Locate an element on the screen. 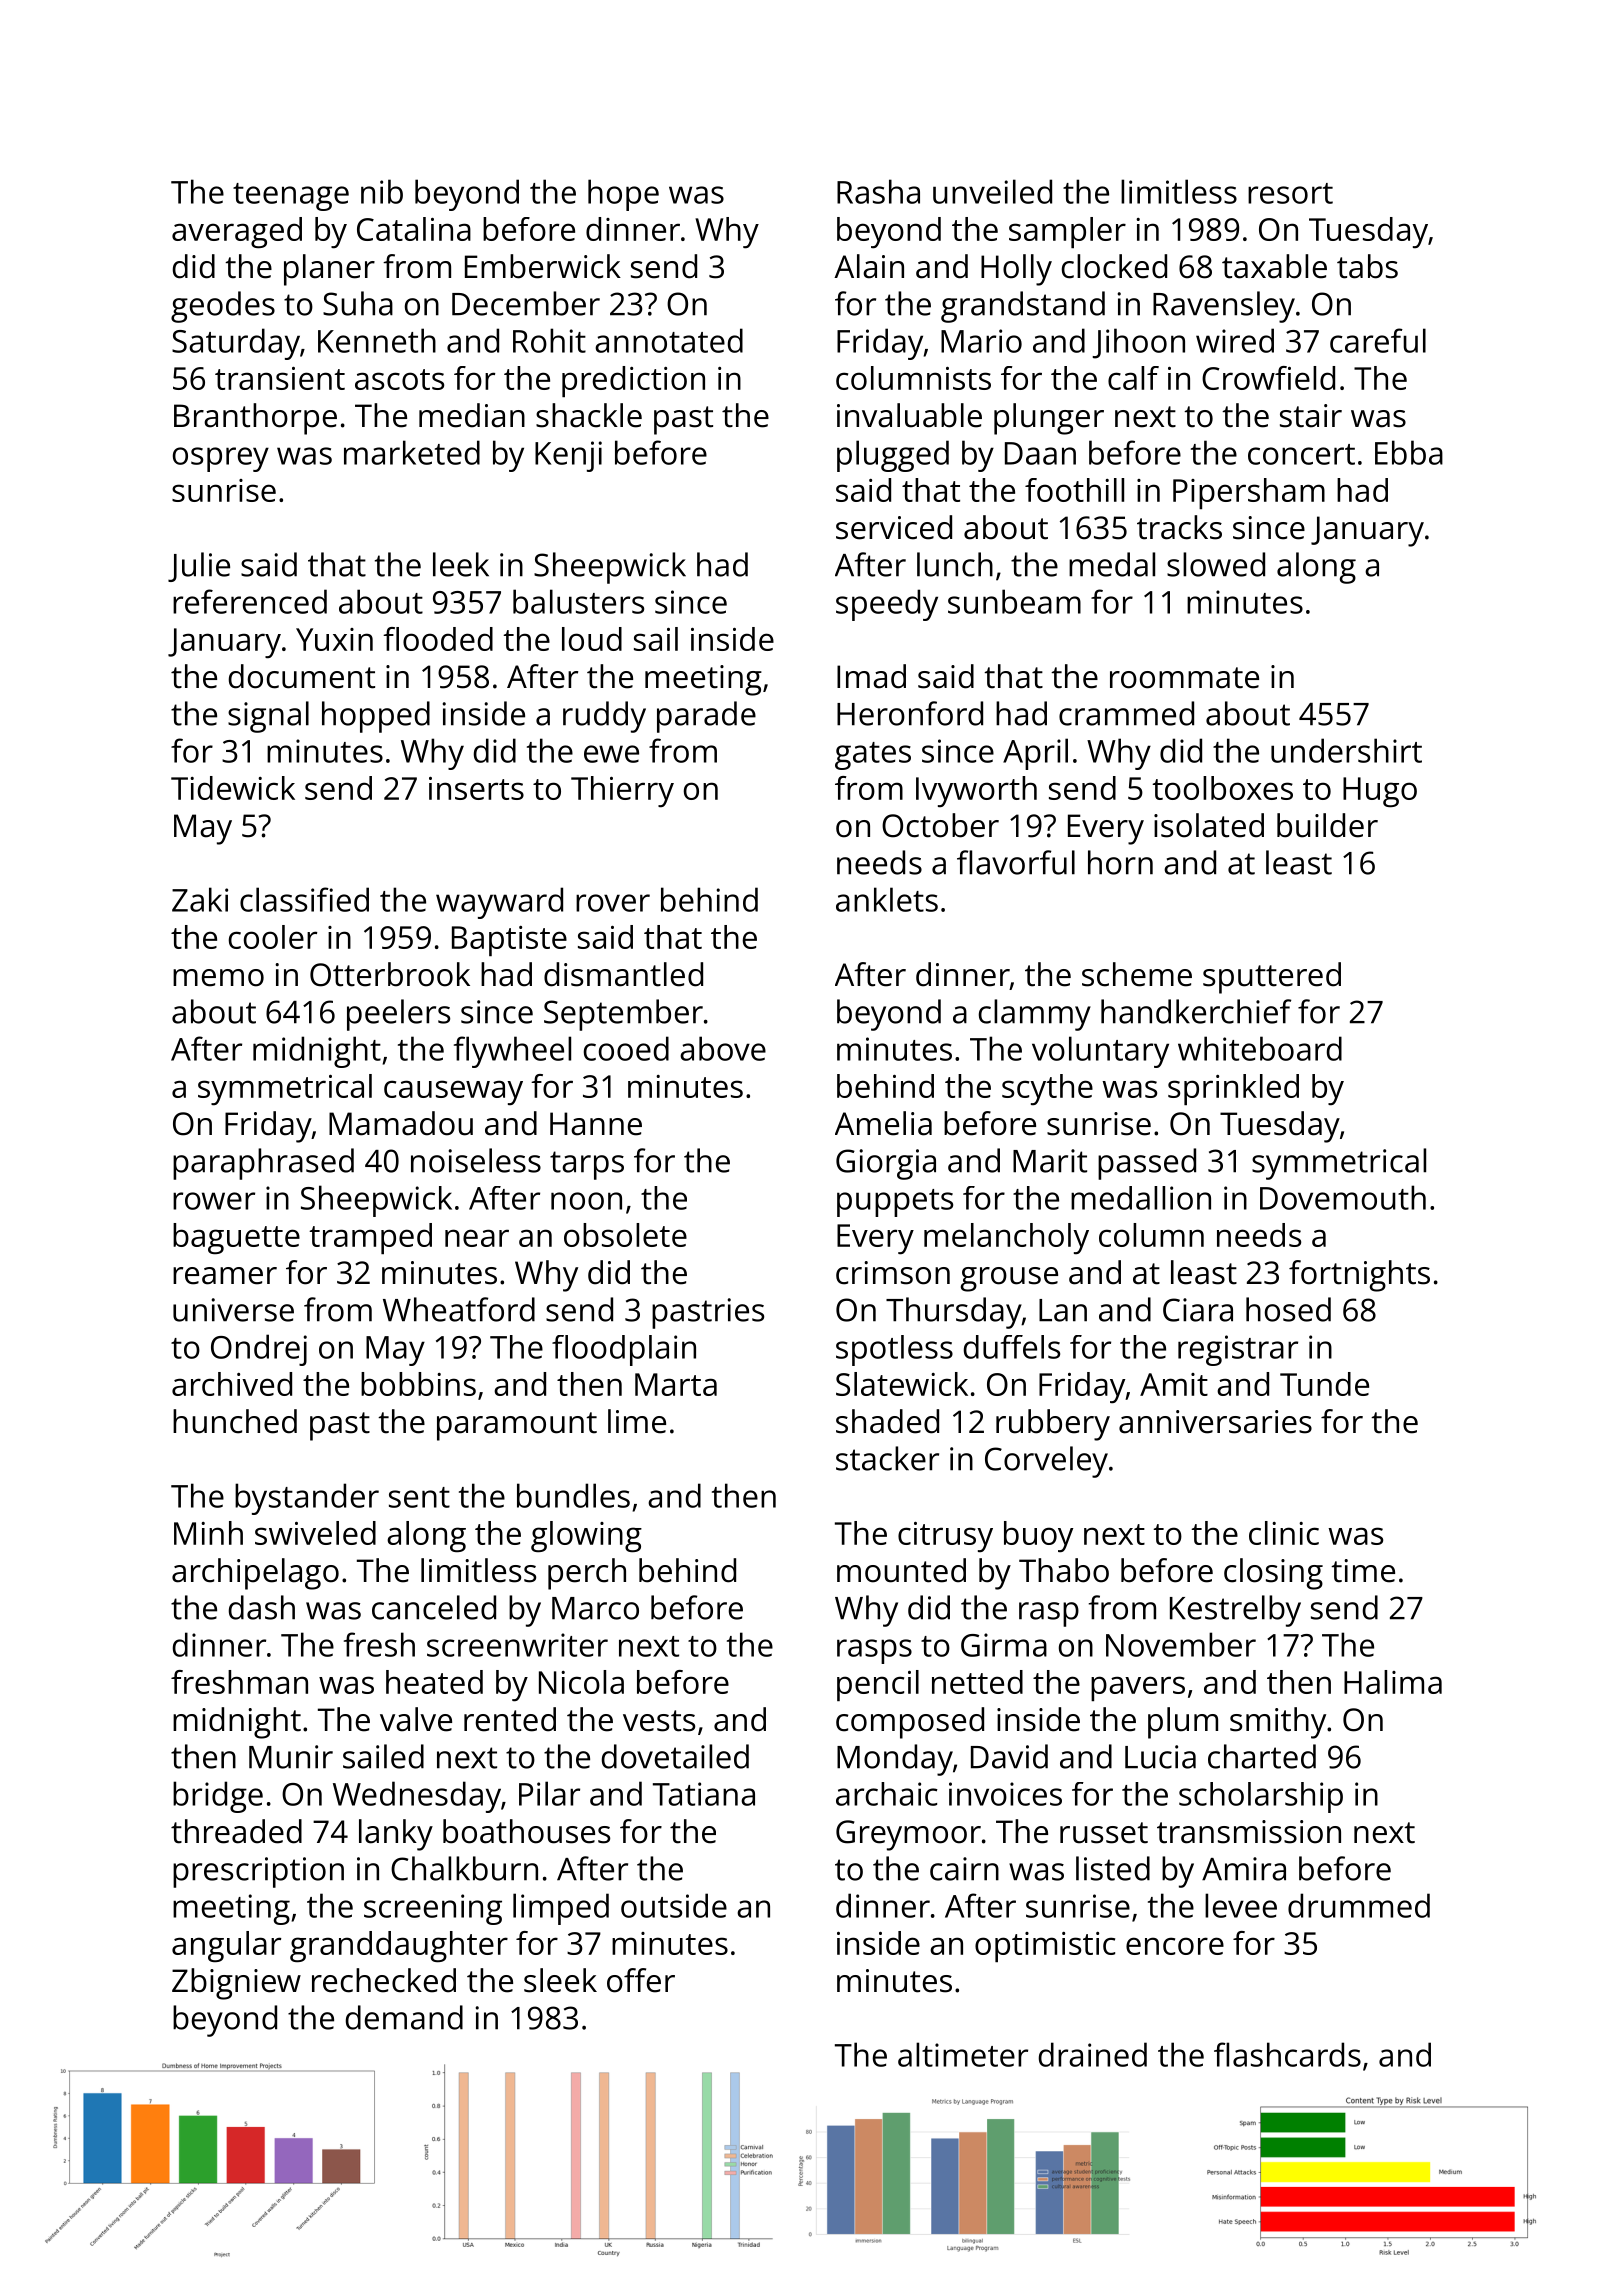  Alain is located at coordinates (869, 266).
